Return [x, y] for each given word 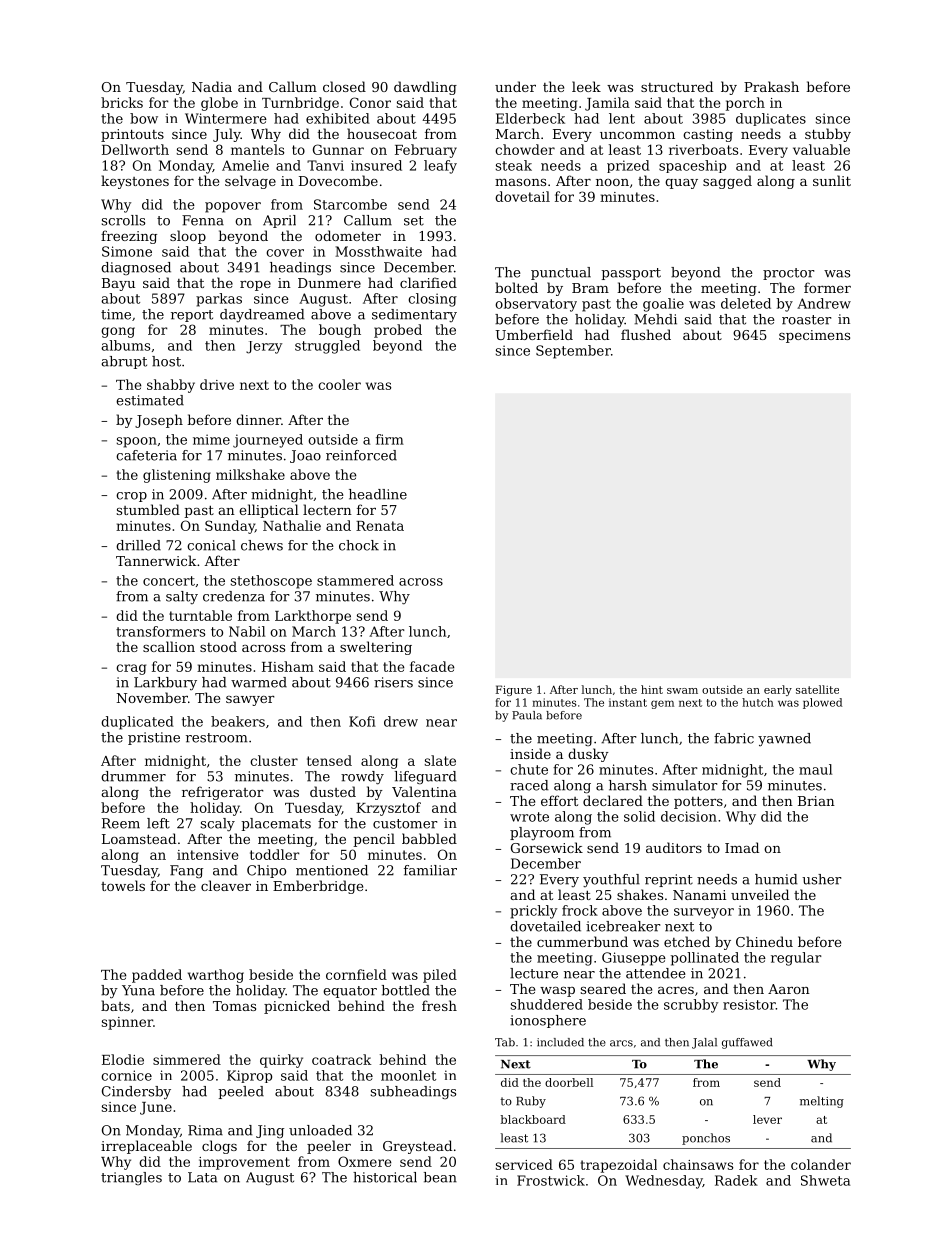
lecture [534, 973]
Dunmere [329, 283]
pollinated [705, 959]
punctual [561, 273]
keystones [135, 182]
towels [123, 885]
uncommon [637, 135]
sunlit [832, 180]
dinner [258, 419]
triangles [131, 1178]
